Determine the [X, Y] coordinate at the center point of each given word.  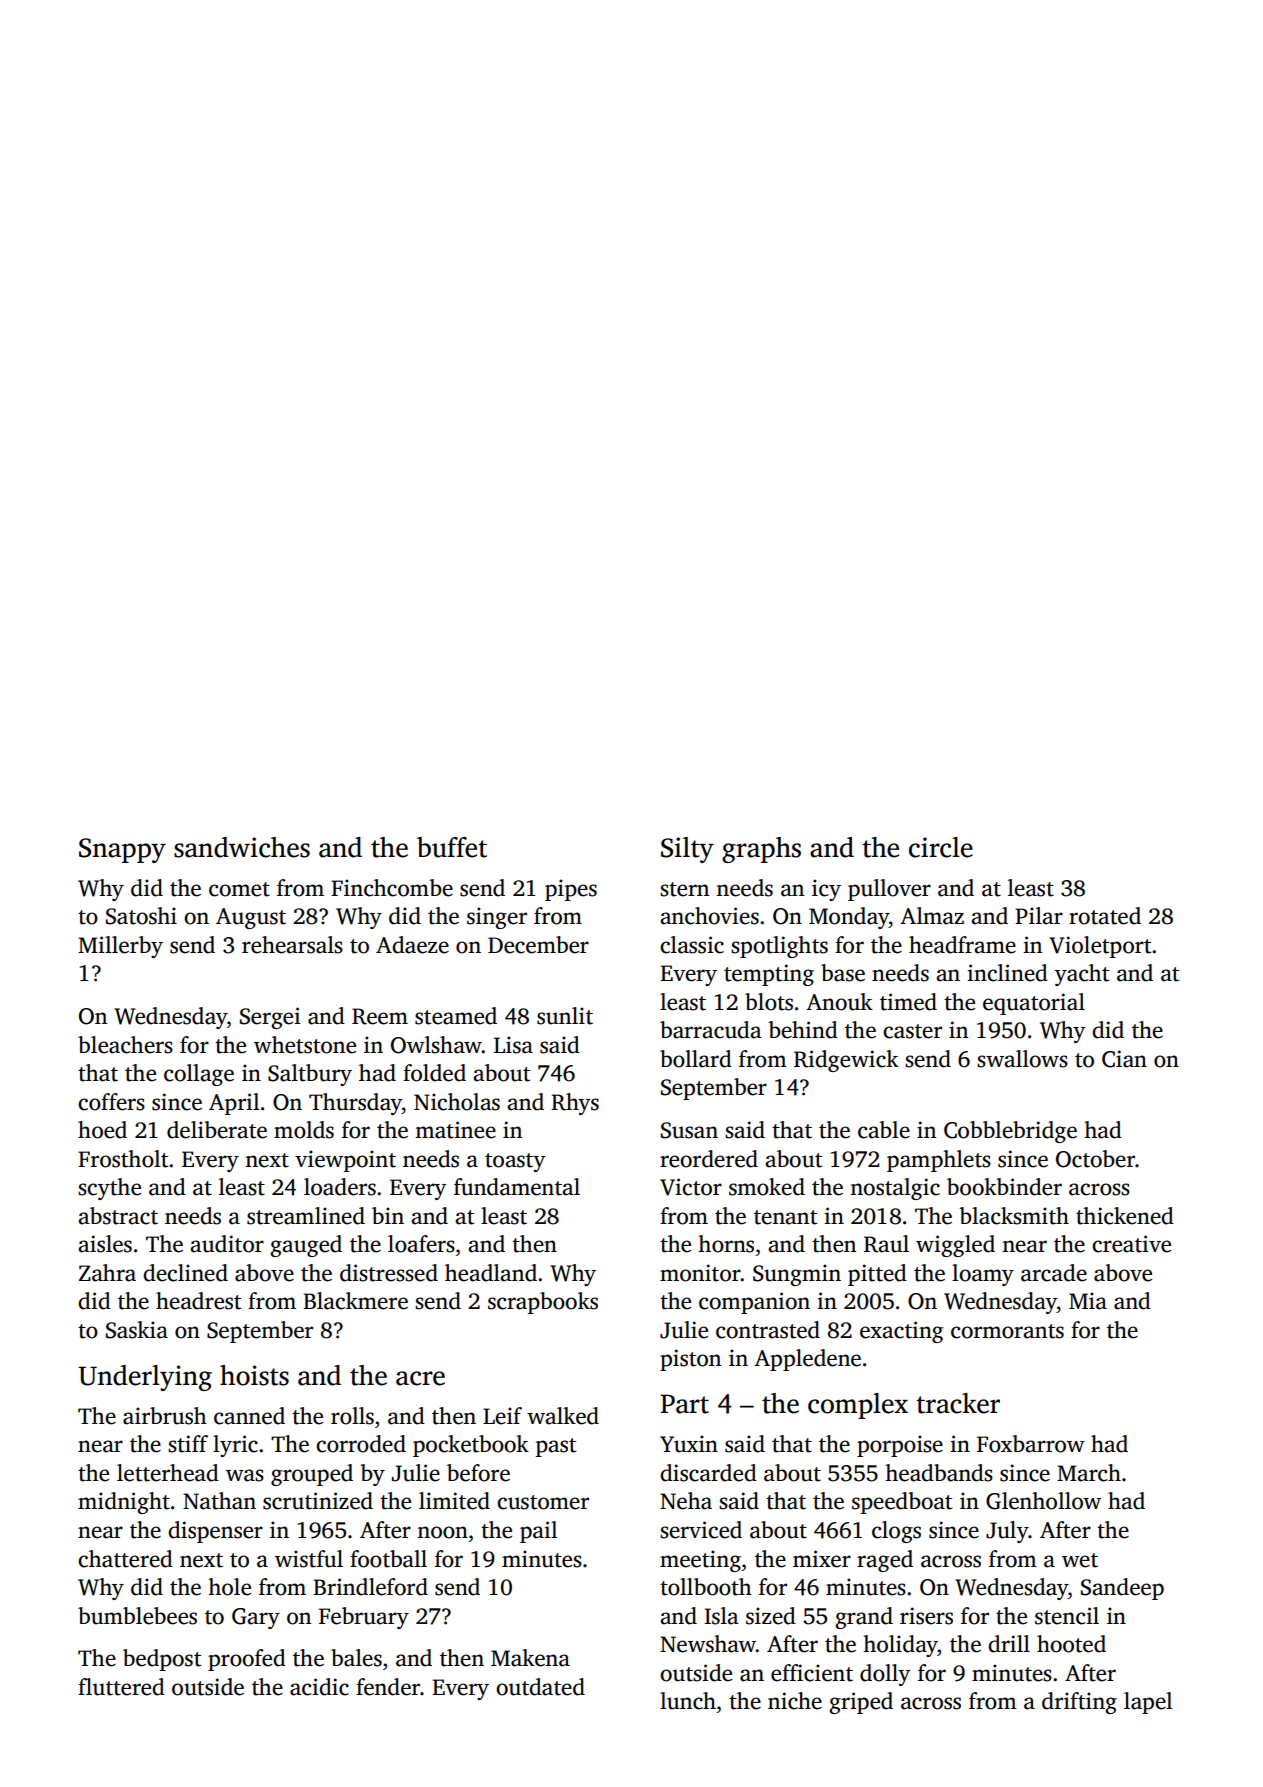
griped [861, 1703]
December [538, 945]
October [1095, 1159]
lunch [688, 1701]
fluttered [121, 1687]
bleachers [125, 1045]
